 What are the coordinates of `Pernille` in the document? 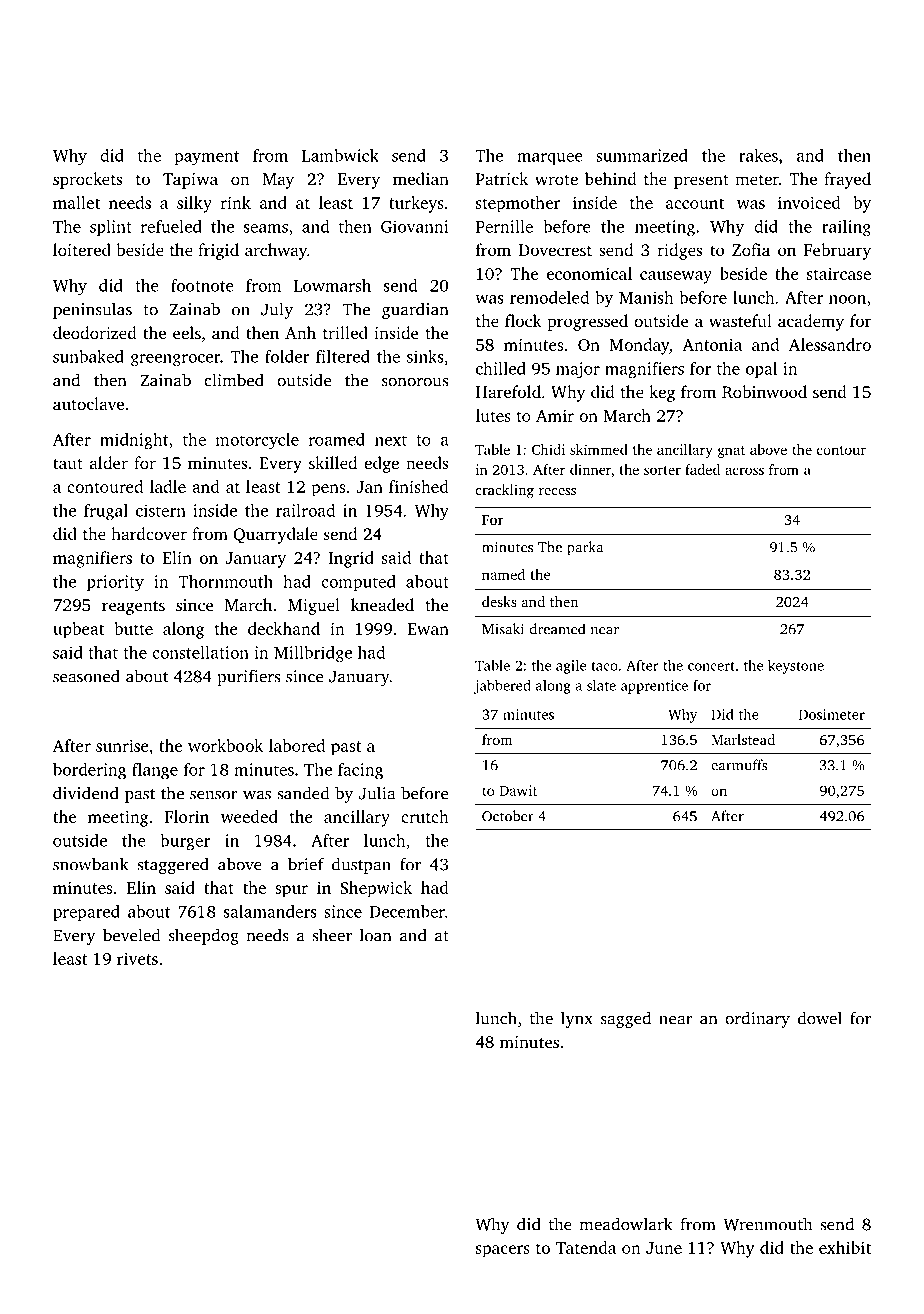 It's located at (504, 226).
